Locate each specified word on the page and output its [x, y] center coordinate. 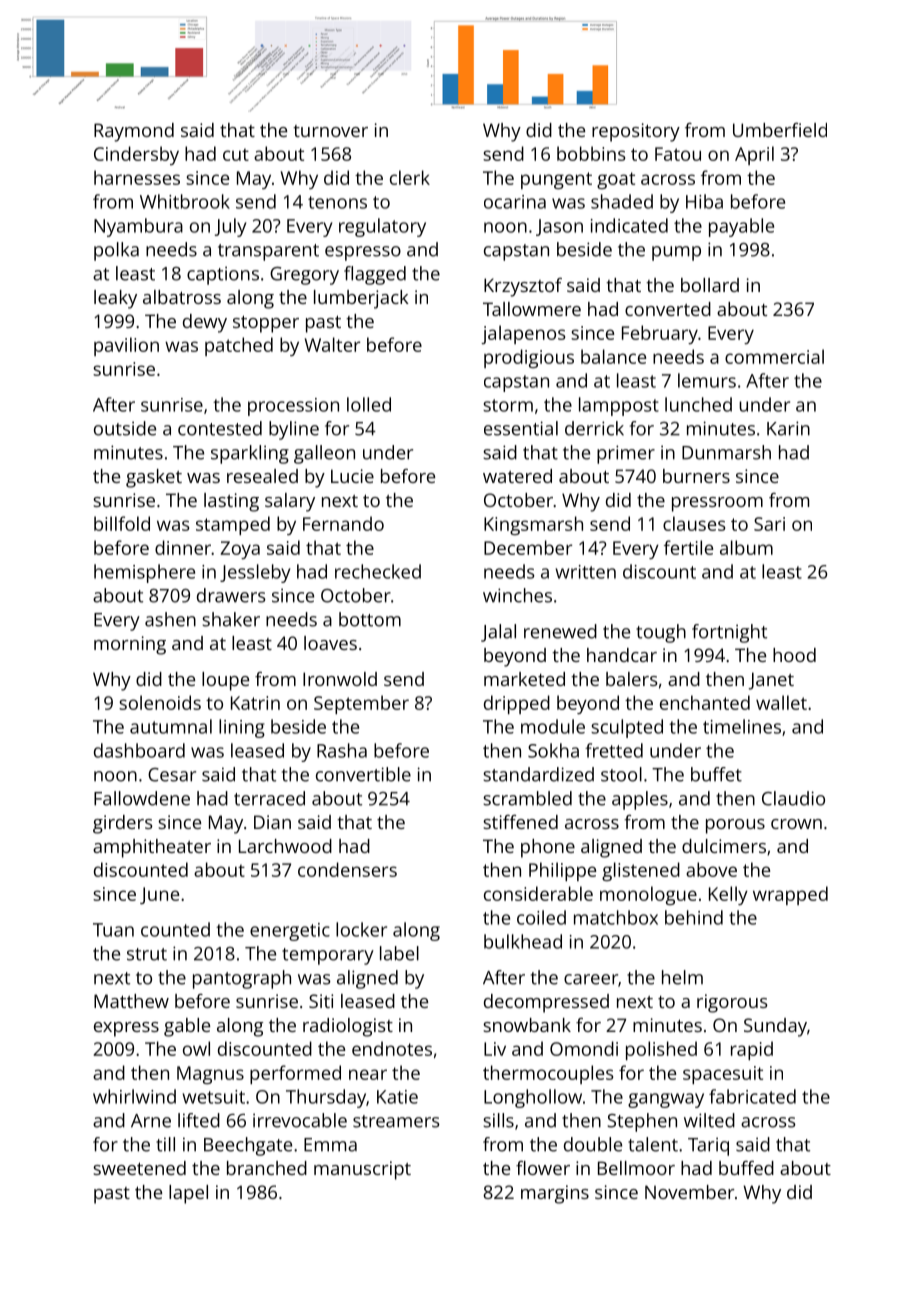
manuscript [362, 1170]
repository [636, 132]
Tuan [113, 930]
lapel [188, 1194]
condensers [347, 869]
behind [694, 917]
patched [239, 346]
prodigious [529, 358]
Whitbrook [185, 201]
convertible [363, 774]
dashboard [139, 750]
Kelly [728, 895]
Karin [788, 428]
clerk [410, 177]
